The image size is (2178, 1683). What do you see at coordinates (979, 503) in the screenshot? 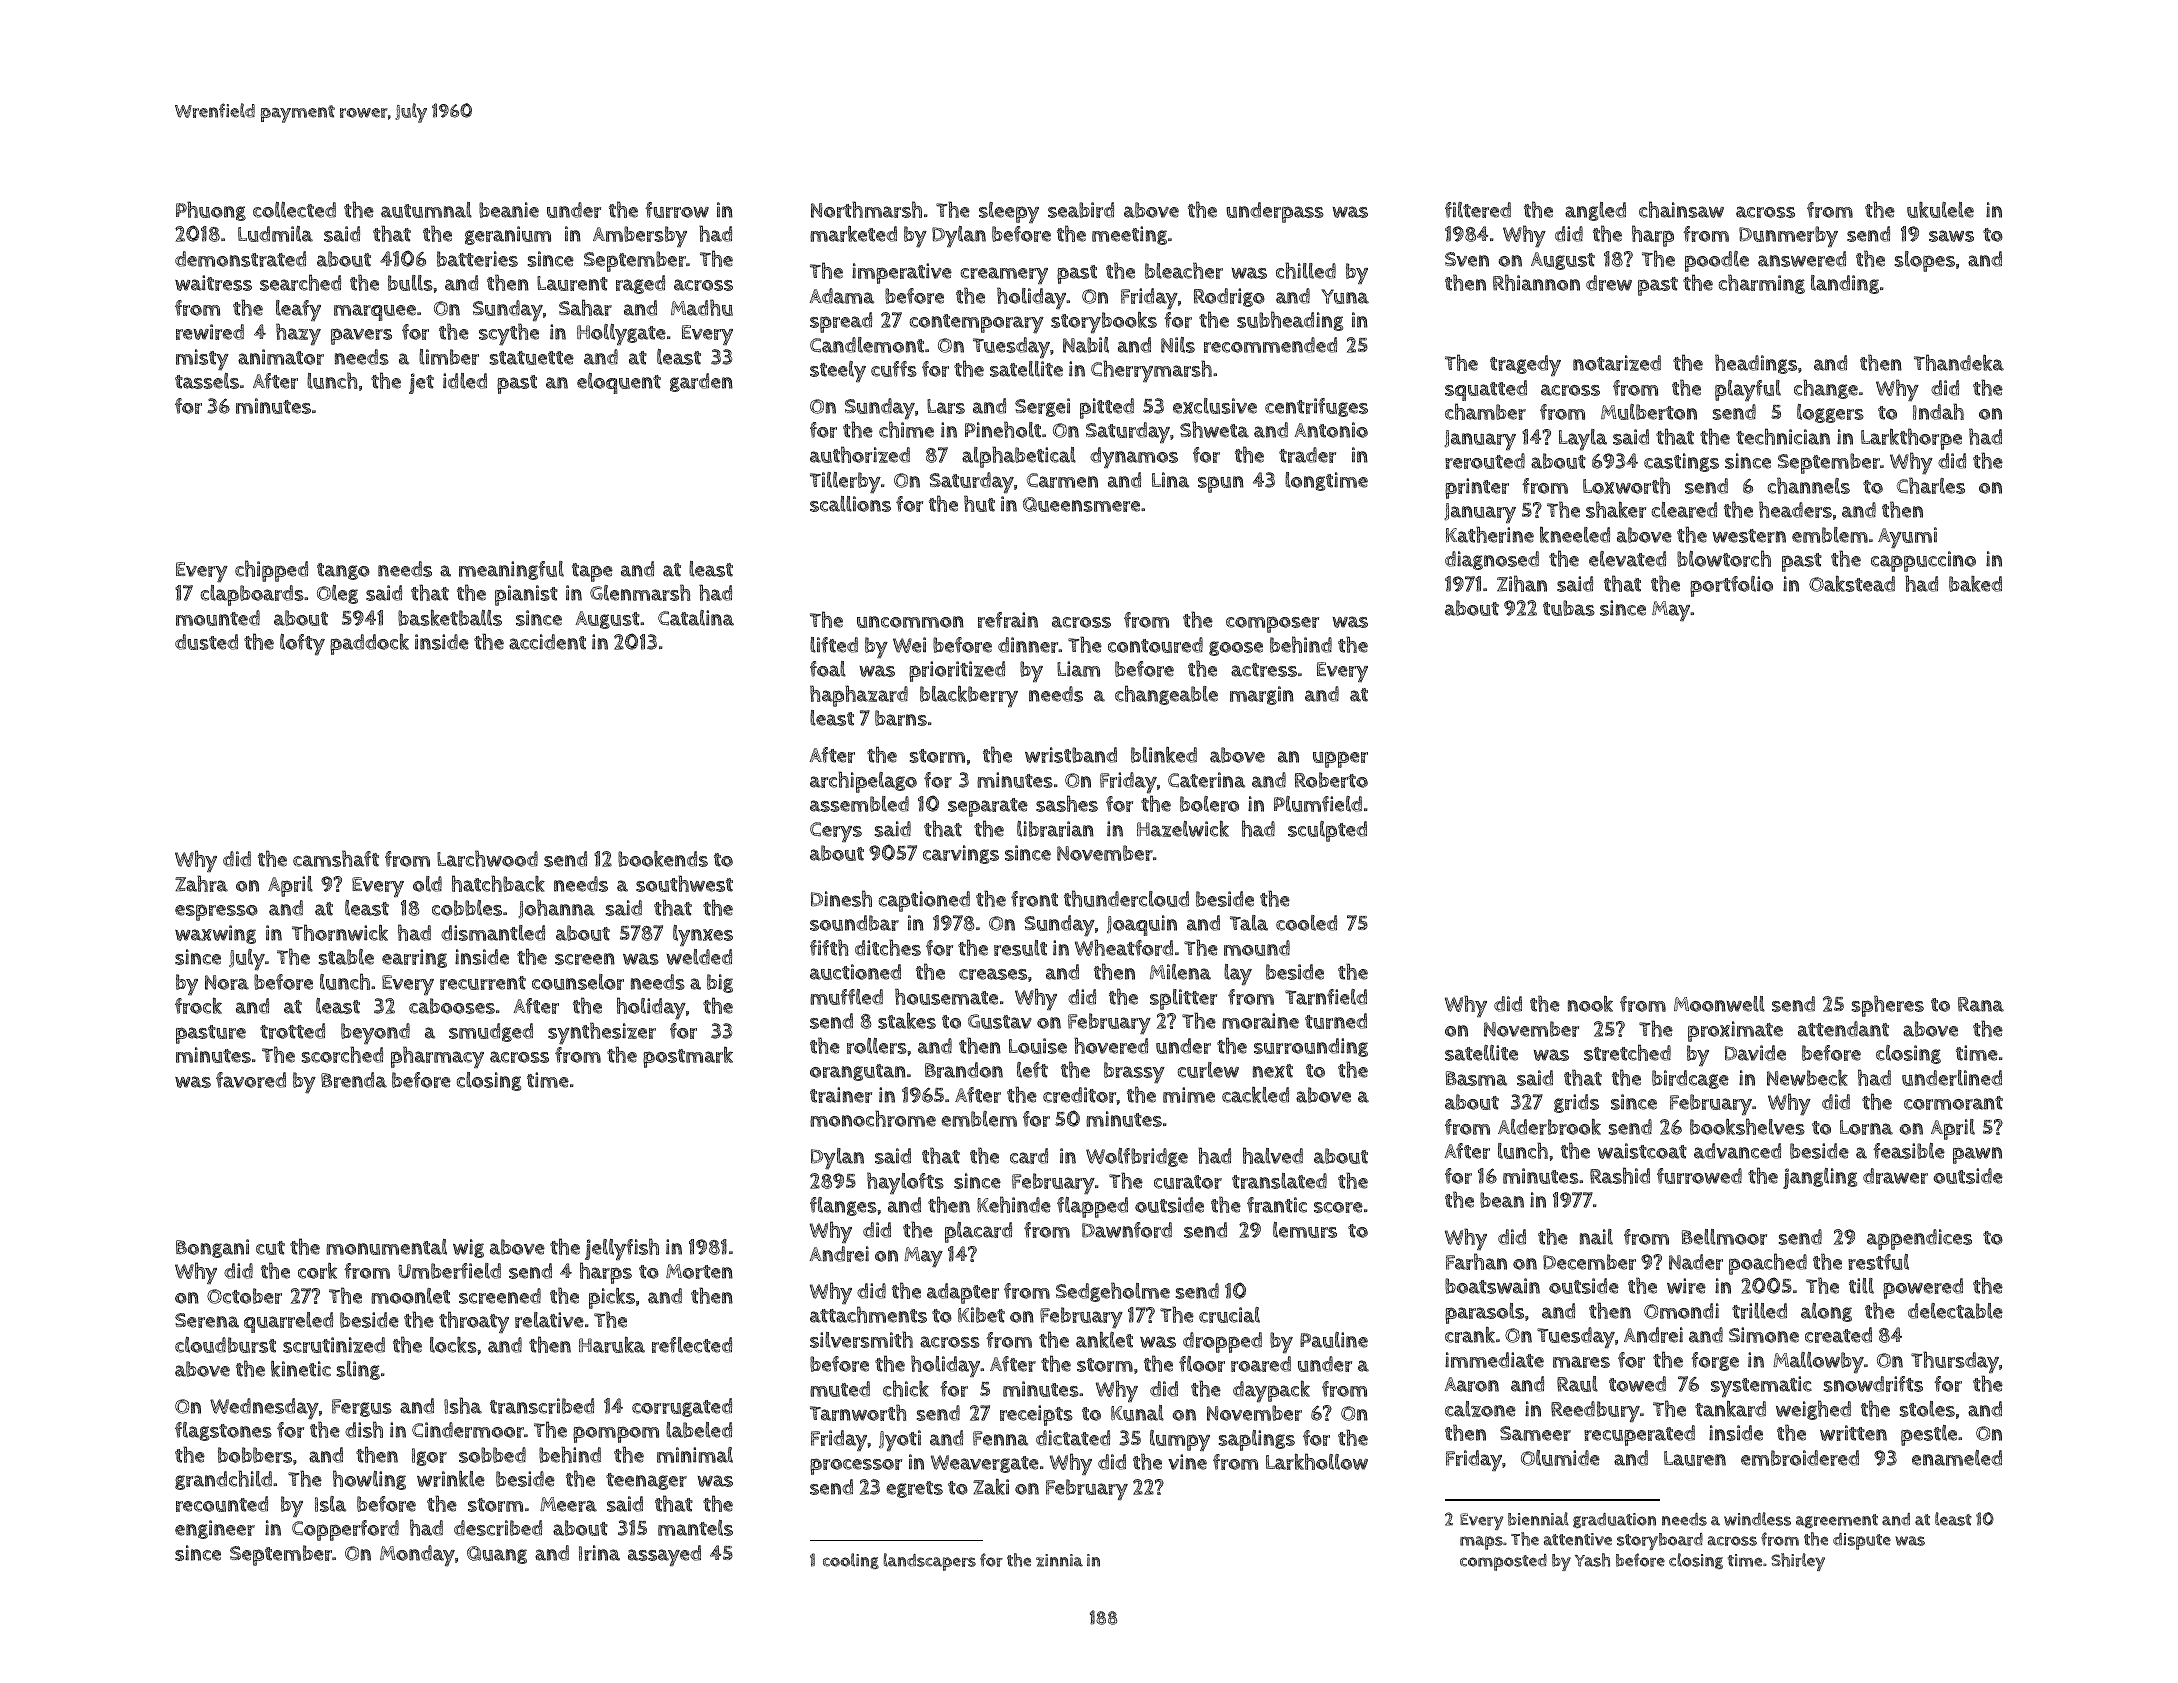
I see `hut` at bounding box center [979, 503].
